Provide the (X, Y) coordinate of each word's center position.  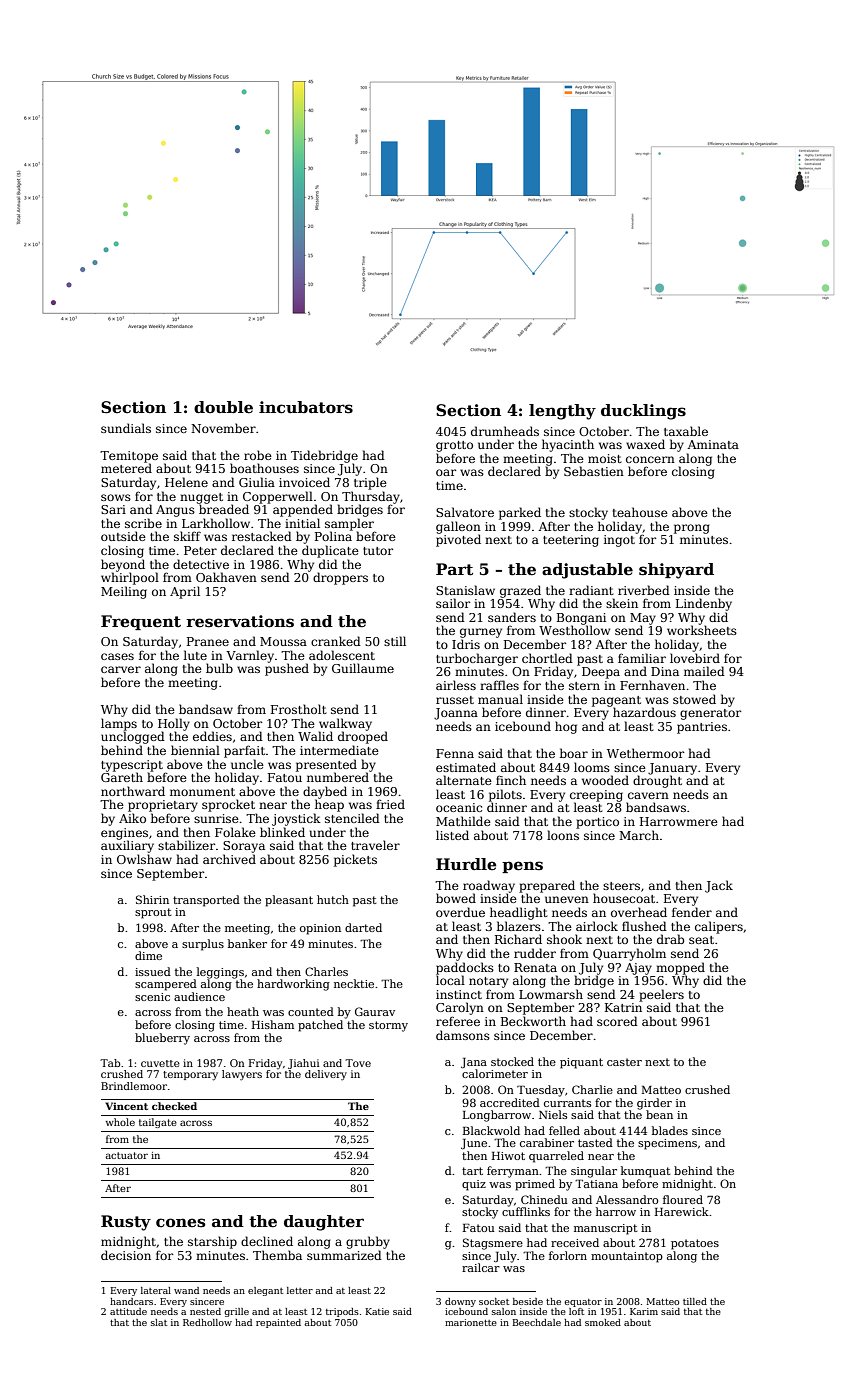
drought (657, 781)
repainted (278, 1323)
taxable (686, 431)
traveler (375, 845)
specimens (667, 1144)
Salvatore (465, 512)
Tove (358, 1063)
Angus (175, 511)
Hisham (273, 1024)
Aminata (713, 444)
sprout (153, 913)
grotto (454, 446)
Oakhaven (226, 577)
